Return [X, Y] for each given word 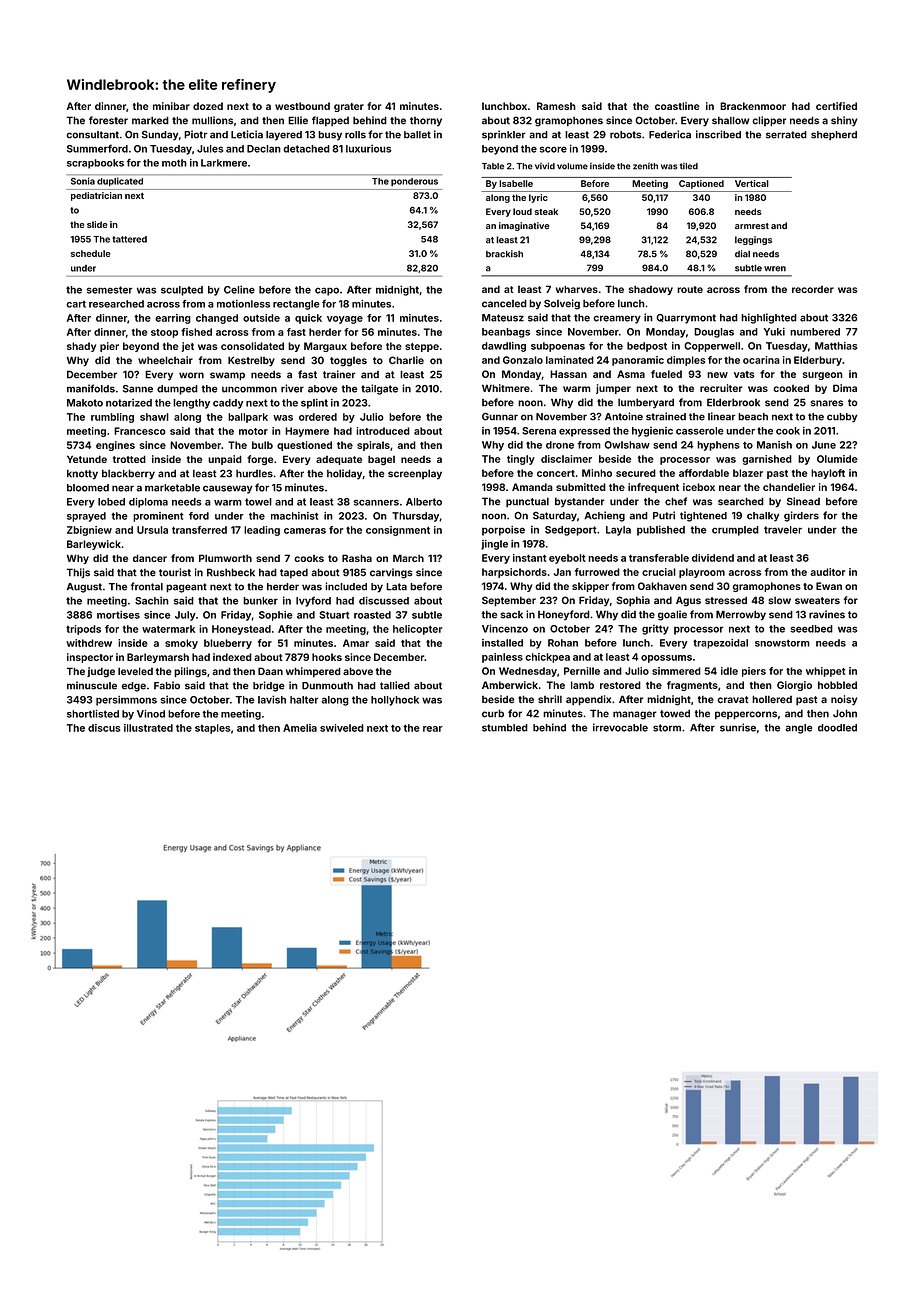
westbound [302, 106]
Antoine [624, 416]
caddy [228, 404]
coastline [677, 106]
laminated [570, 360]
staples [212, 729]
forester [108, 120]
